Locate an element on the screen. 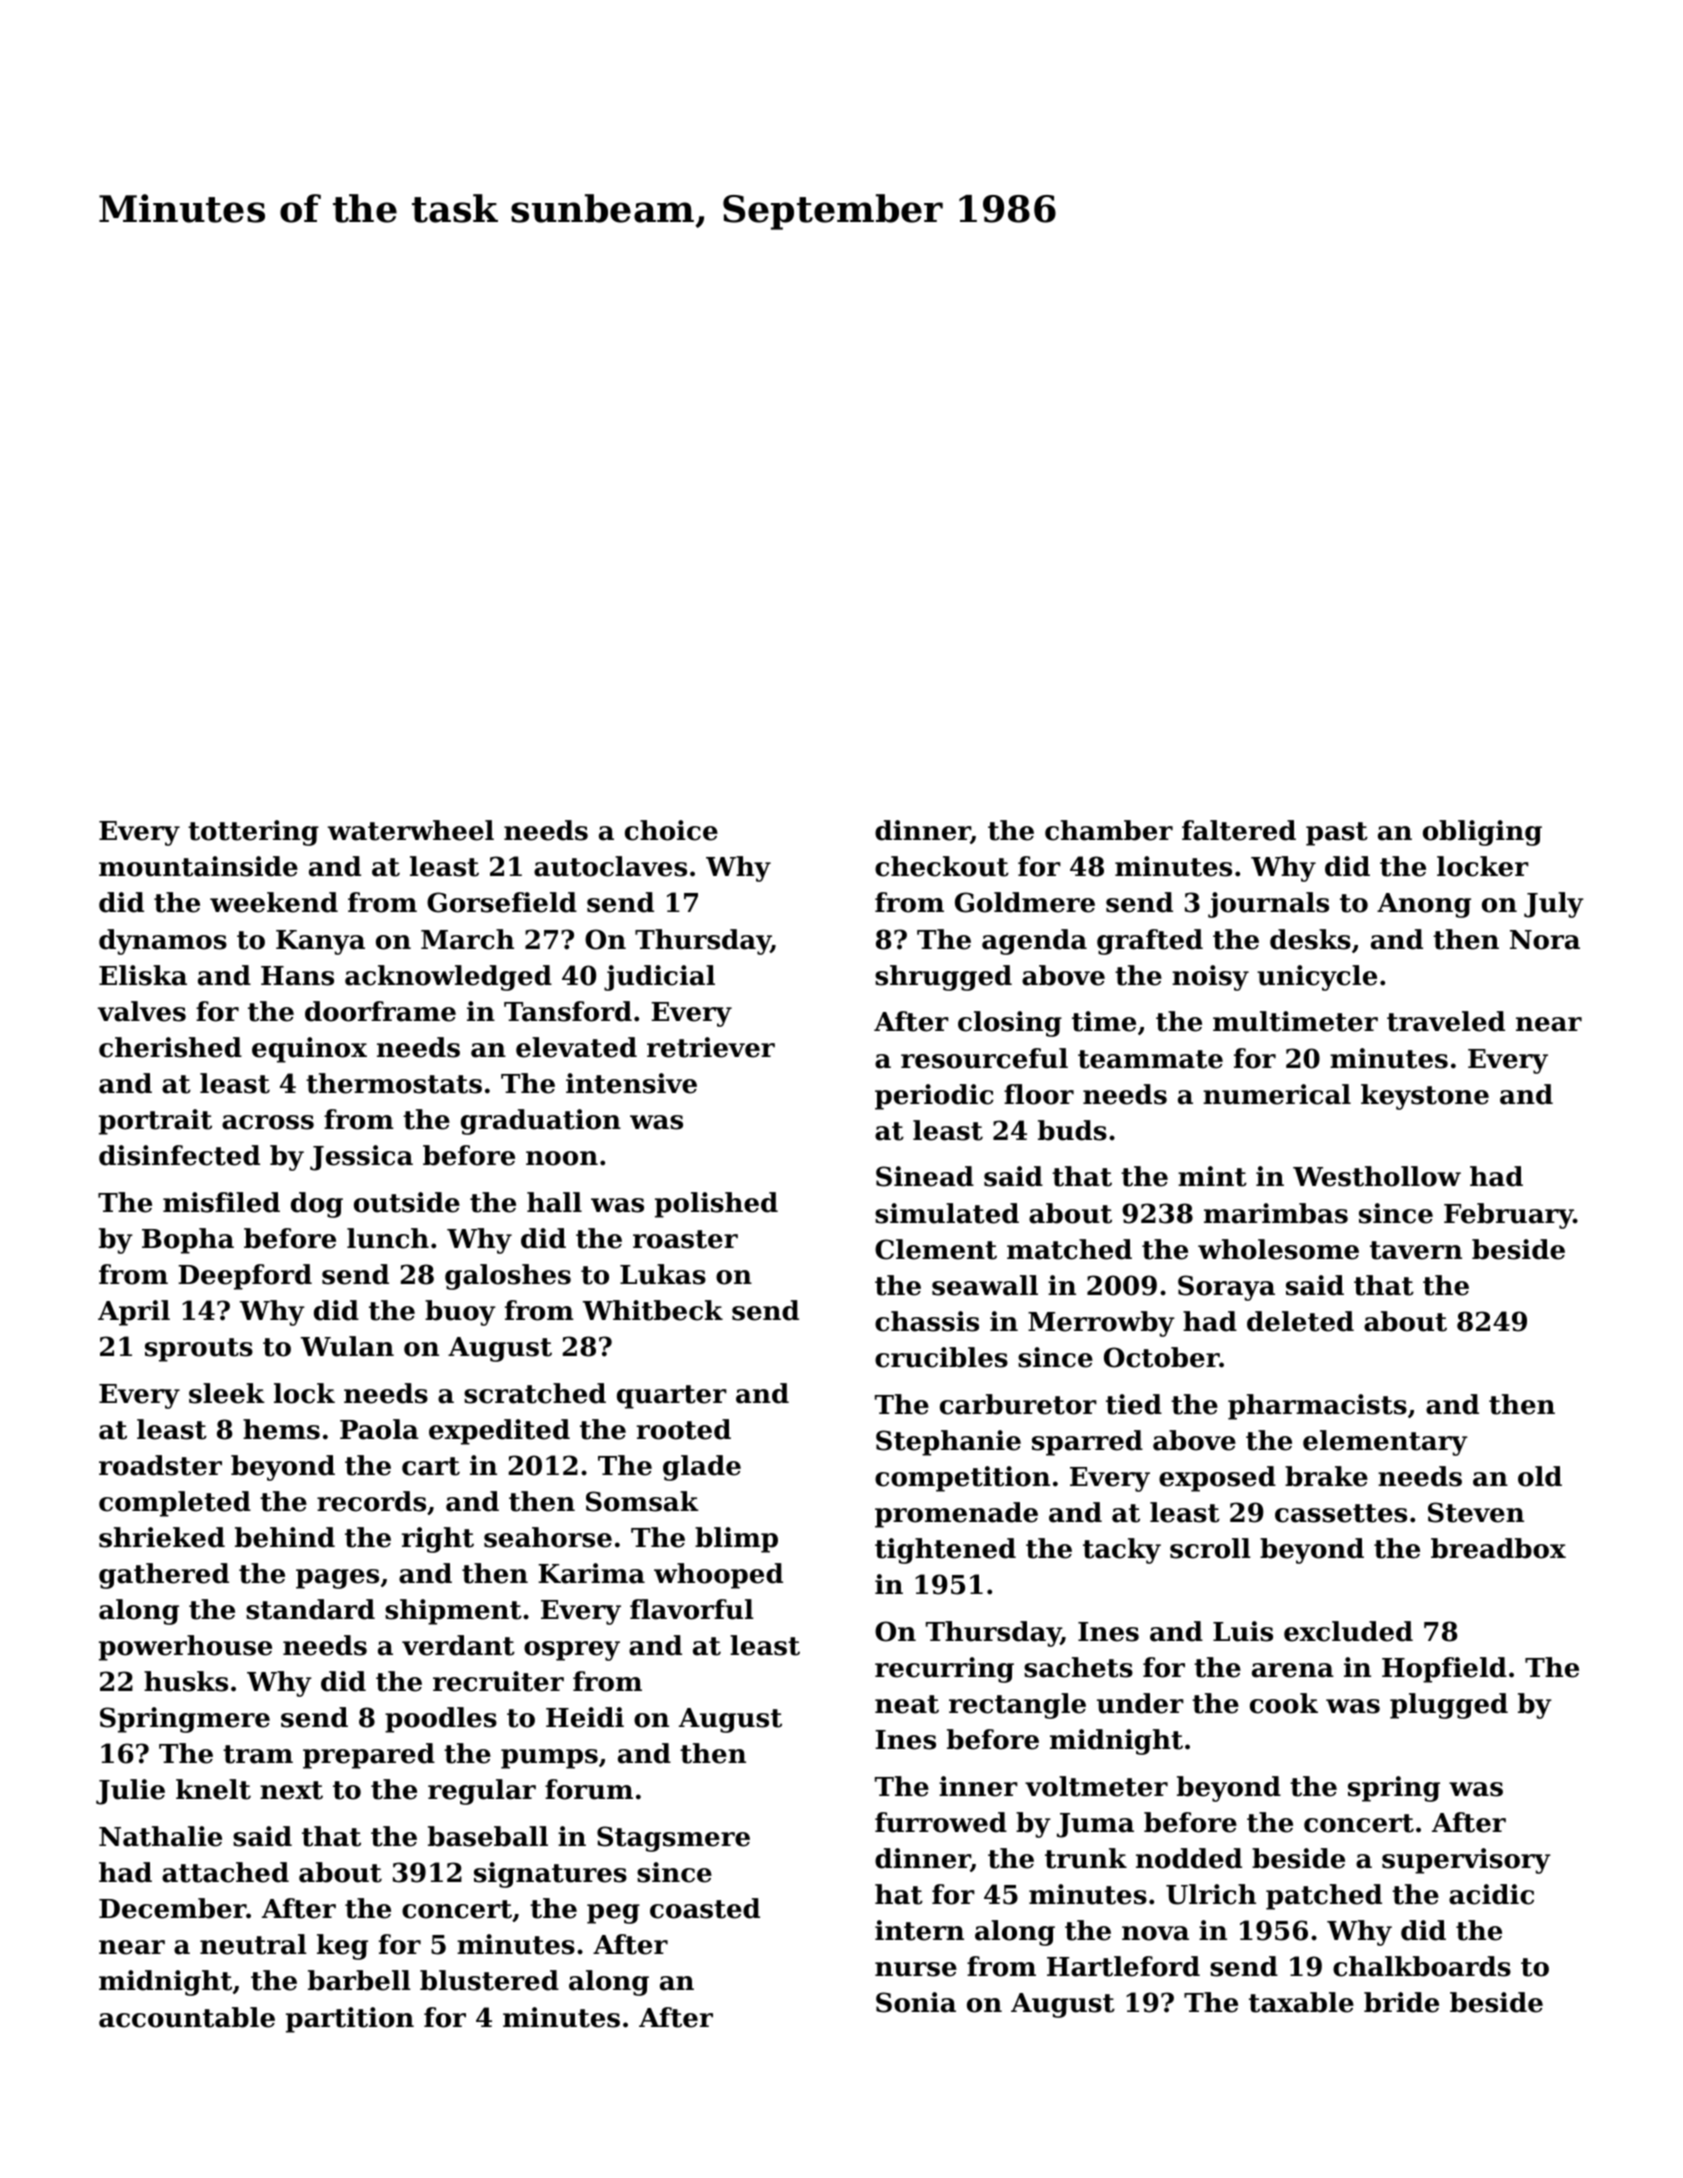  February is located at coordinates (1509, 1216).
